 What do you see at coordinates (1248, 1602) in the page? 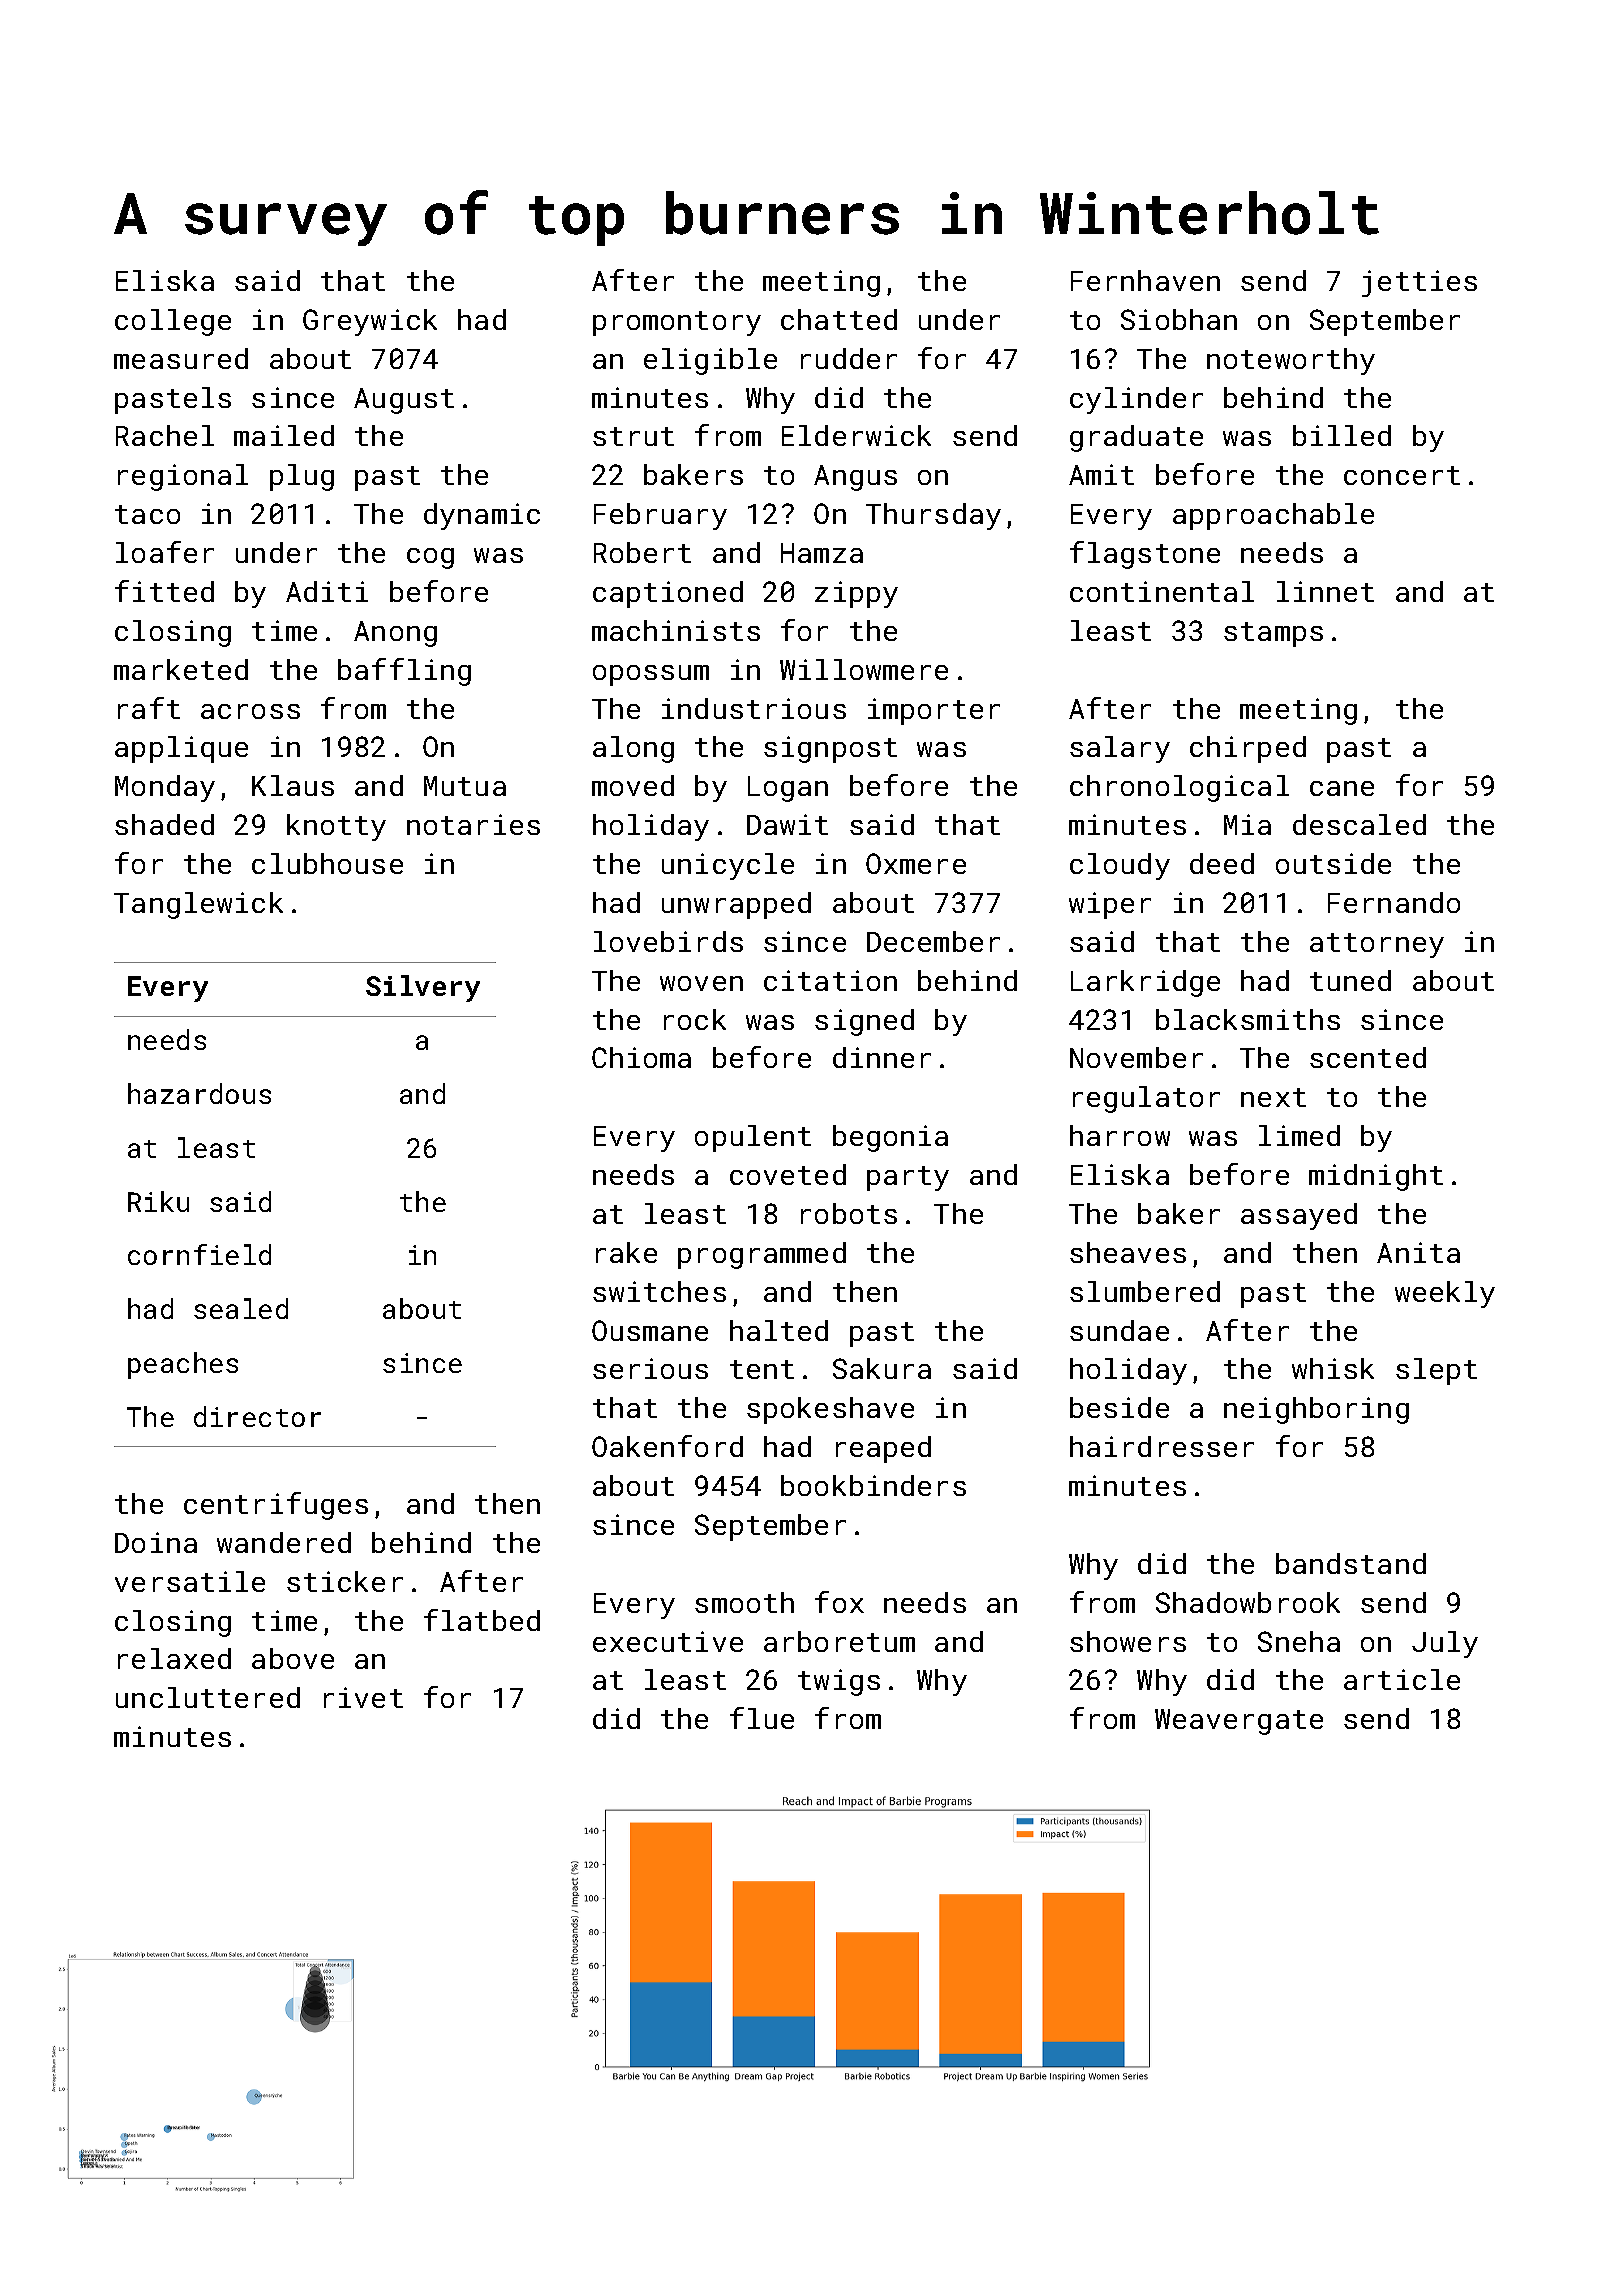
I see `Shadowbrook` at bounding box center [1248, 1602].
